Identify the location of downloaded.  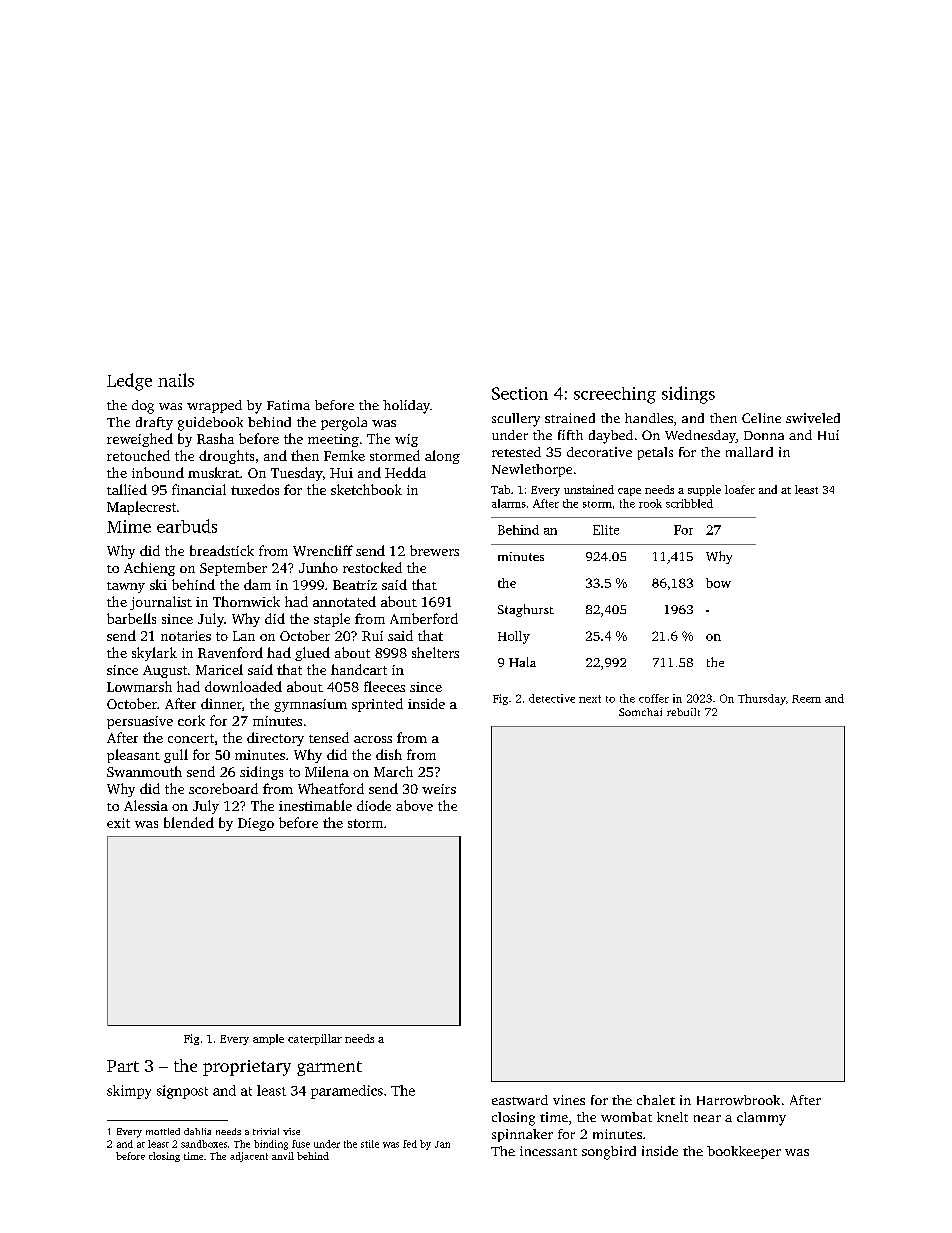
(243, 686).
